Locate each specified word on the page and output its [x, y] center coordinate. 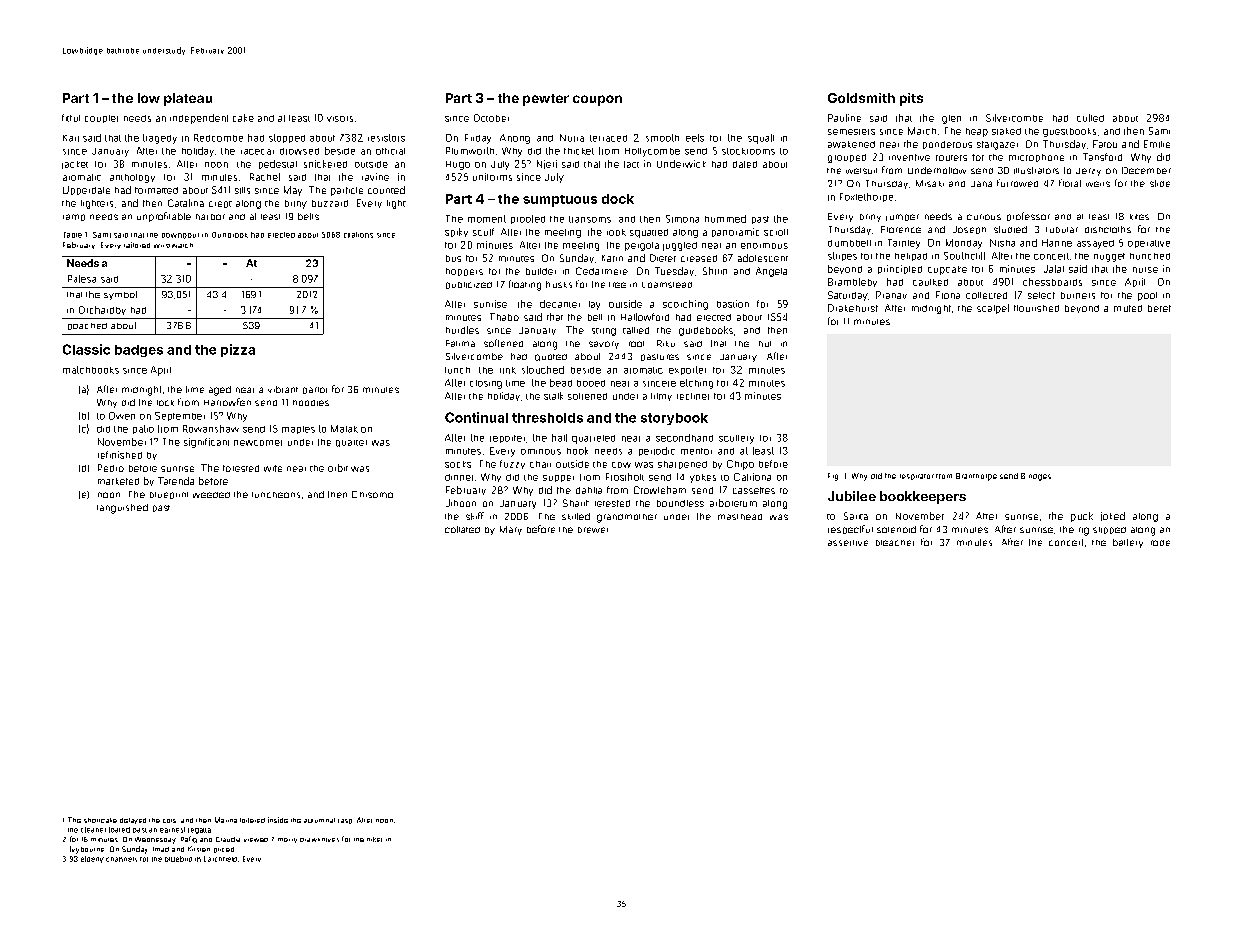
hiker [374, 839]
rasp [345, 821]
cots [169, 821]
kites [1139, 217]
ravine [375, 177]
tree [617, 285]
